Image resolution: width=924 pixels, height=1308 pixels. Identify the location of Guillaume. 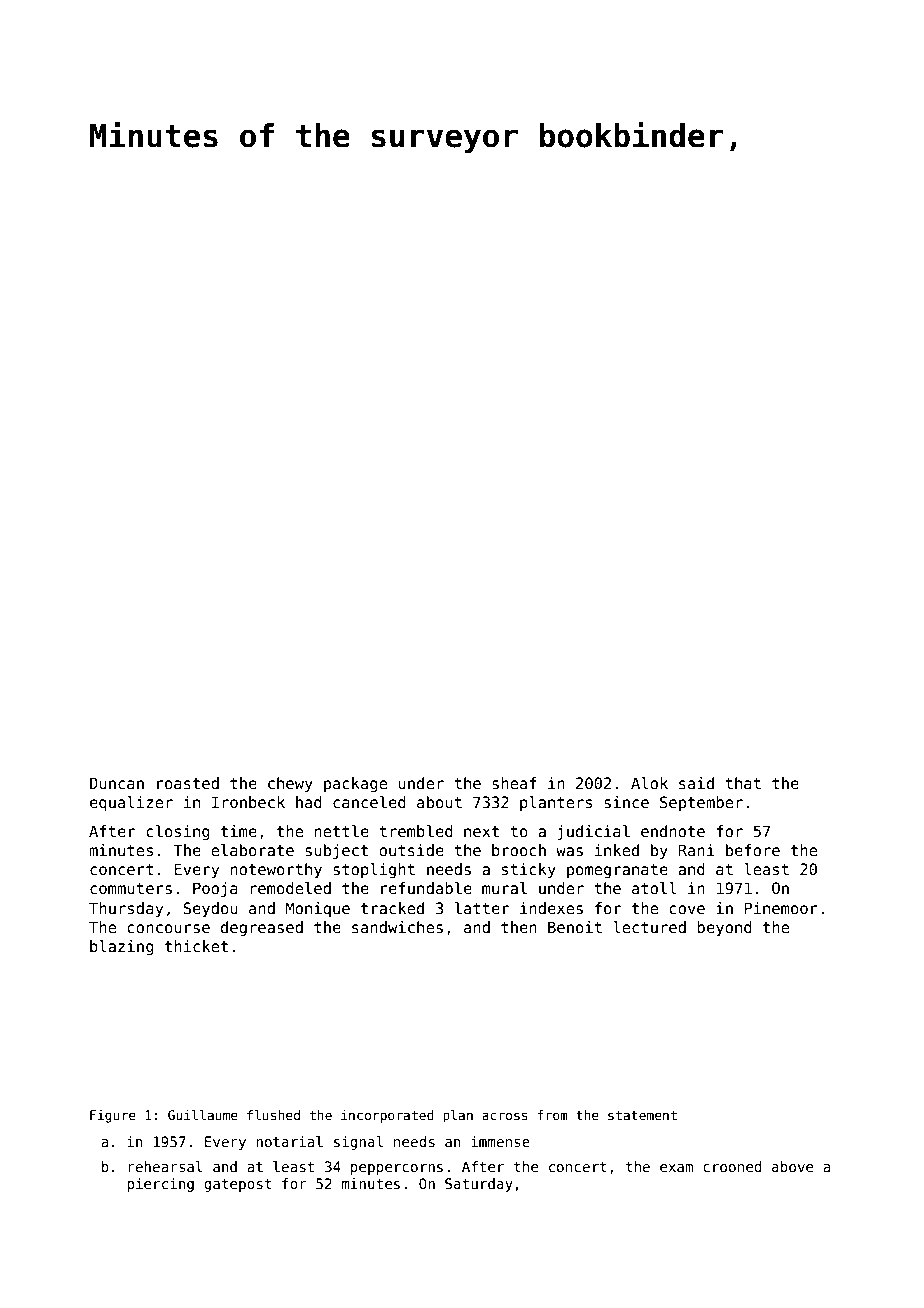
(203, 1115).
